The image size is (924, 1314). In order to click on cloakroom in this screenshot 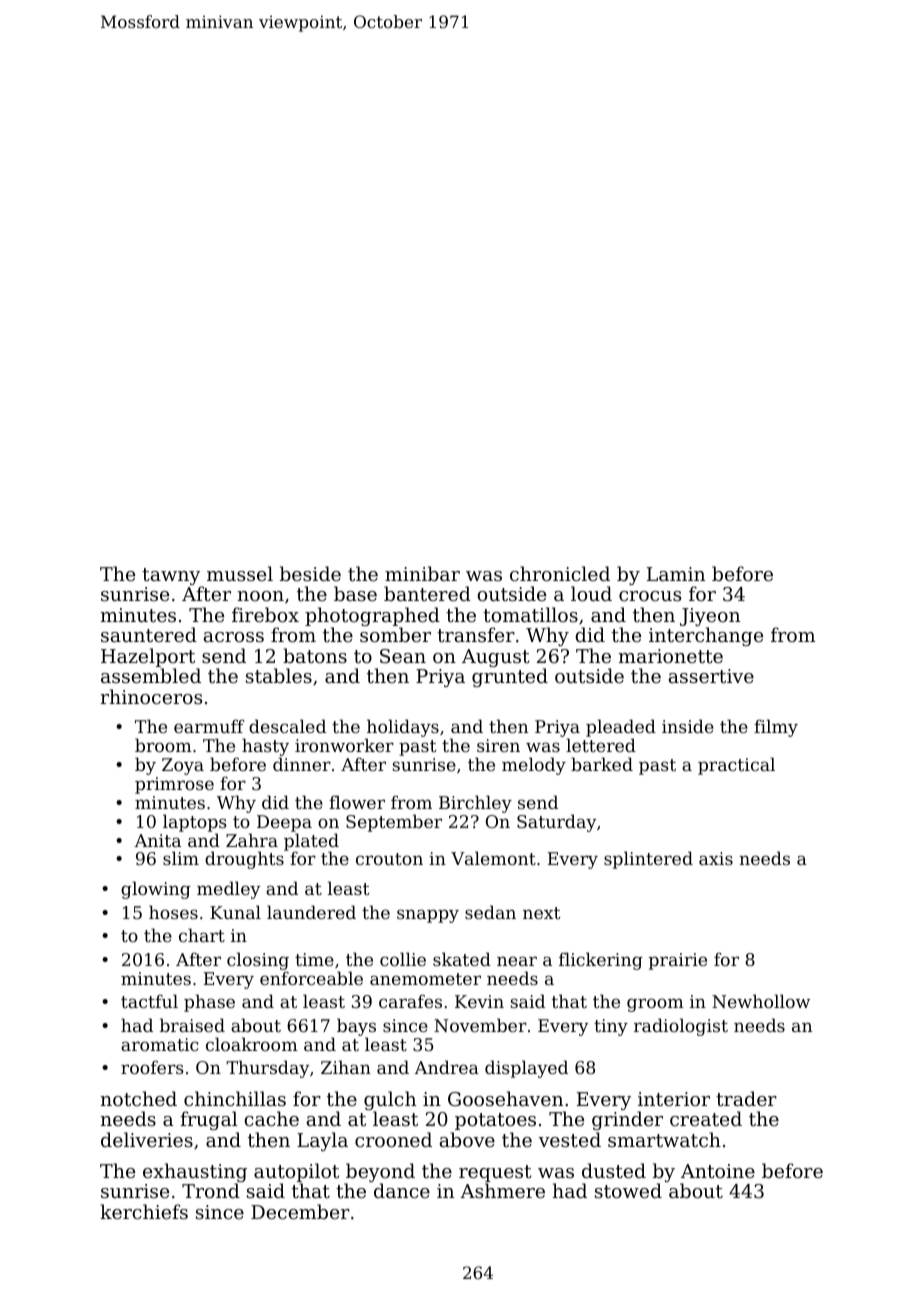, I will do `click(252, 1044)`.
